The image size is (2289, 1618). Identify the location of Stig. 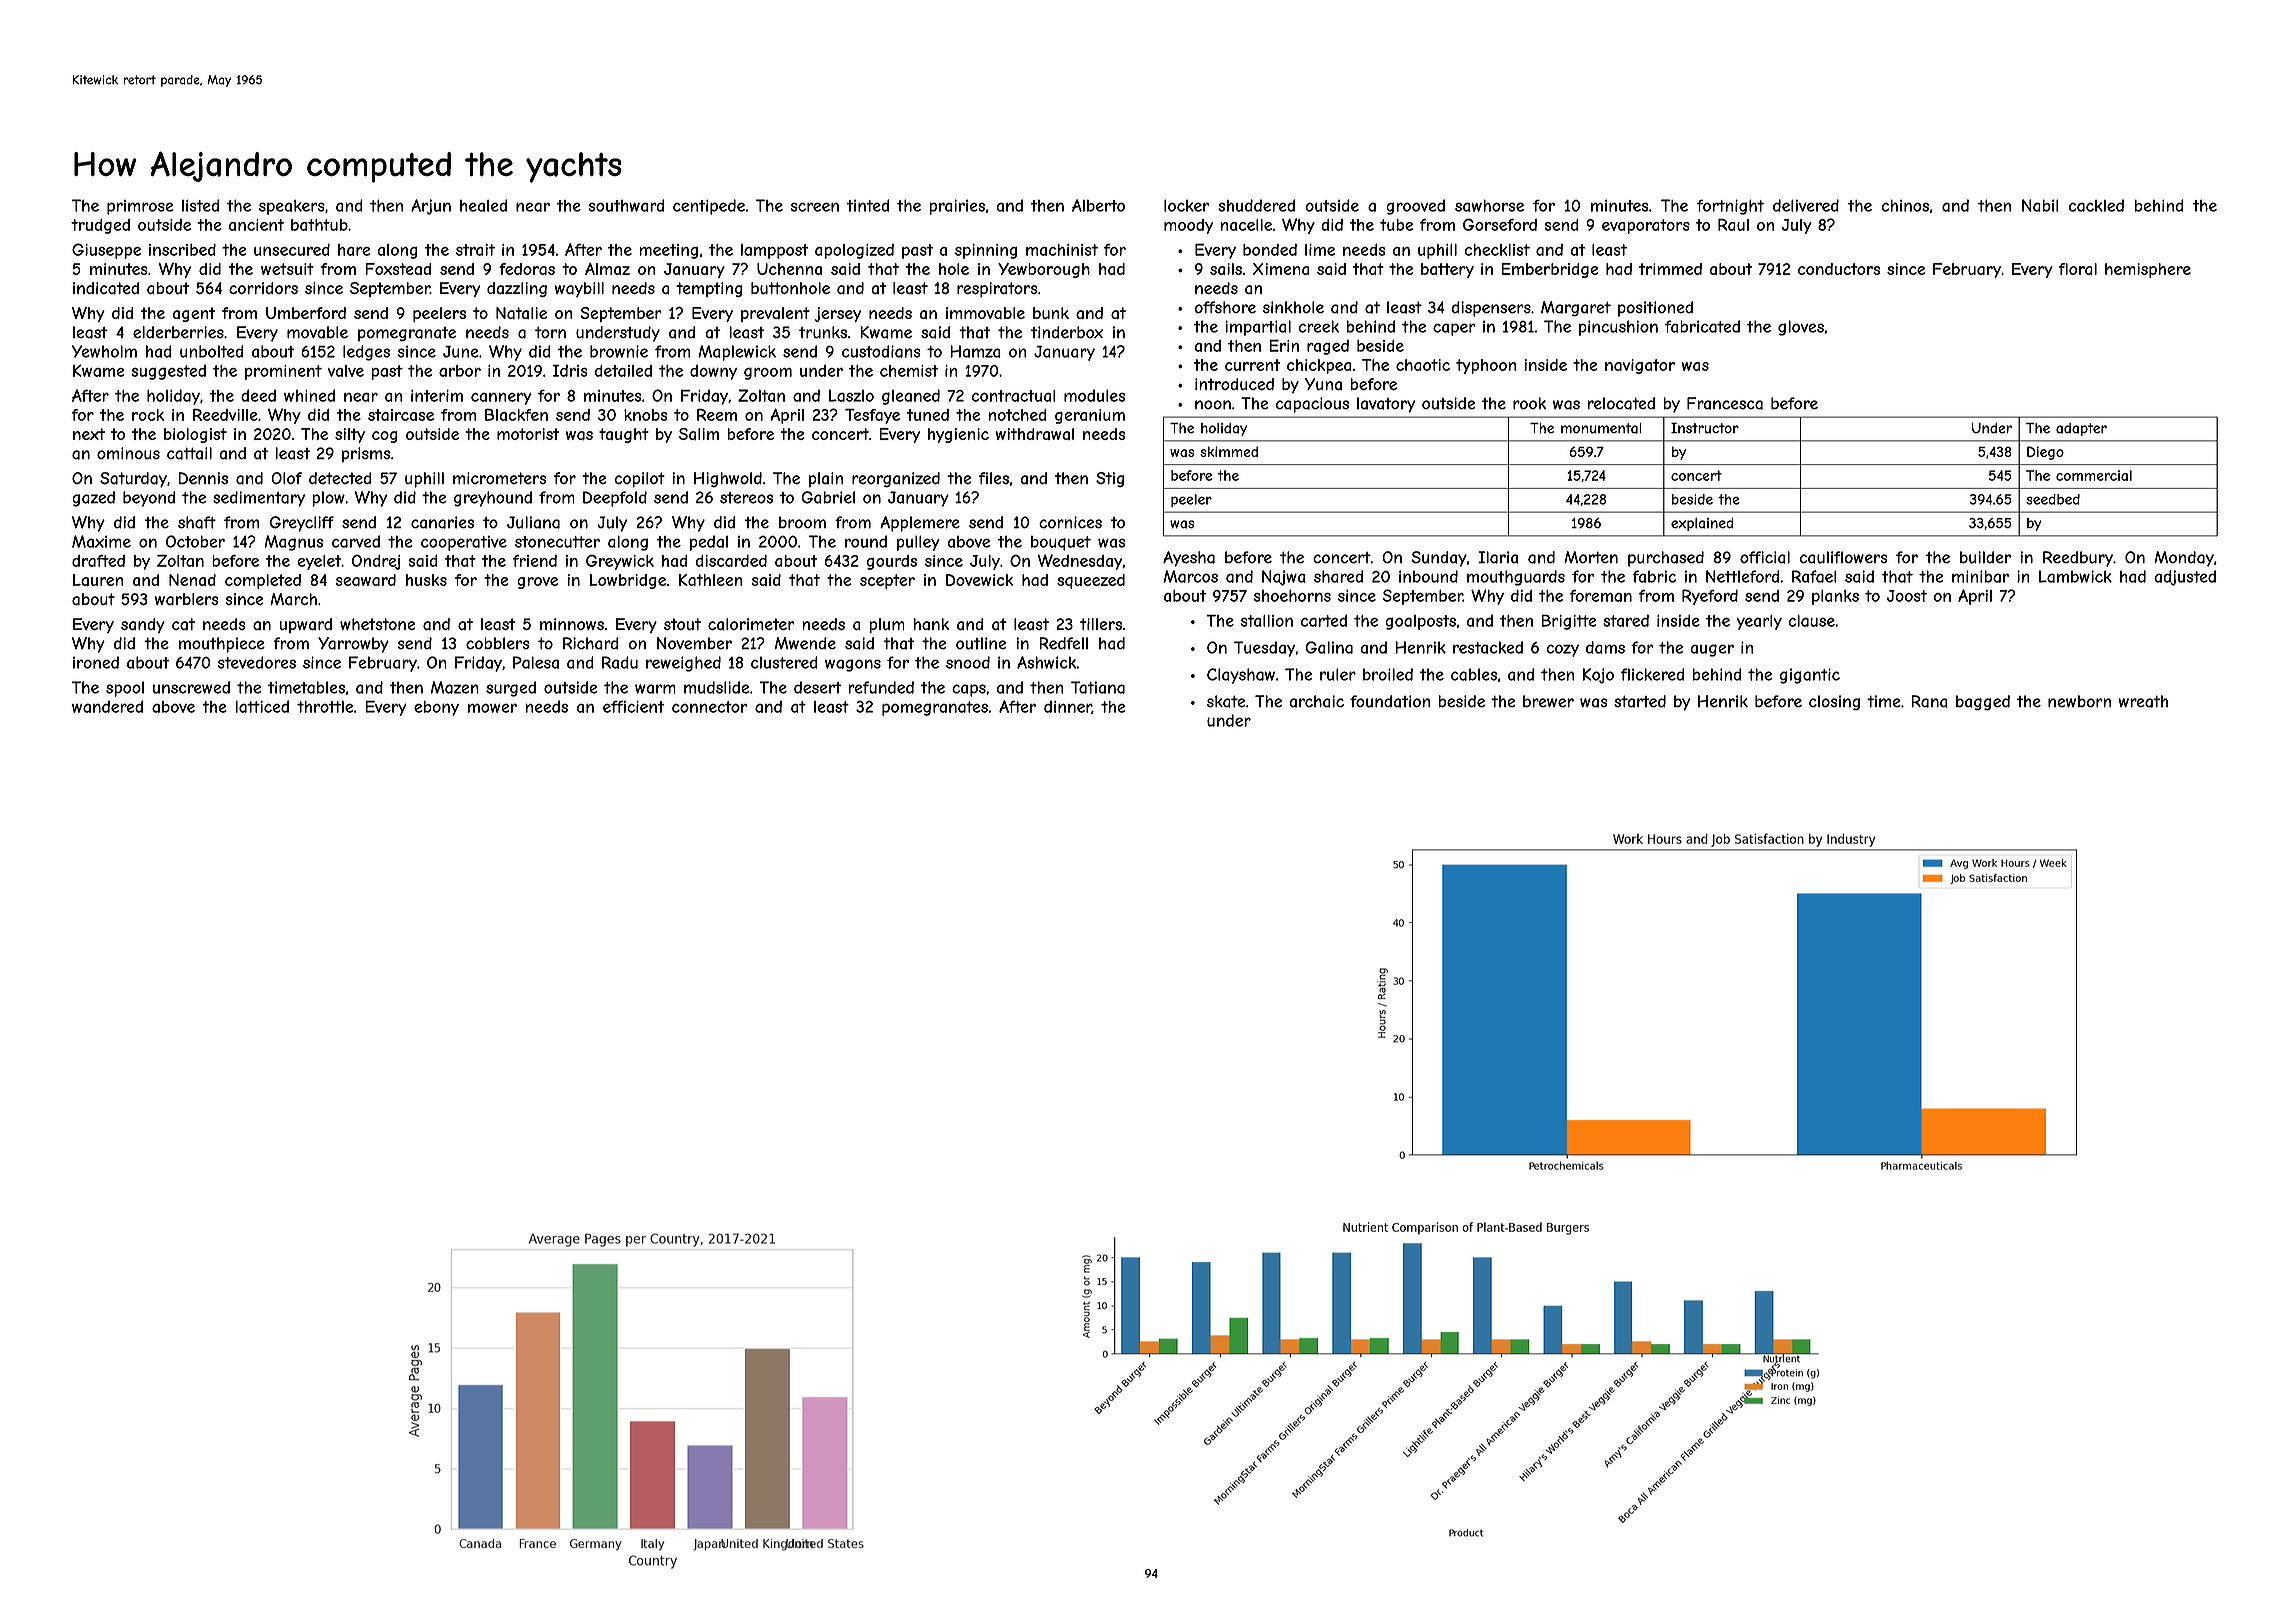
(1110, 479).
